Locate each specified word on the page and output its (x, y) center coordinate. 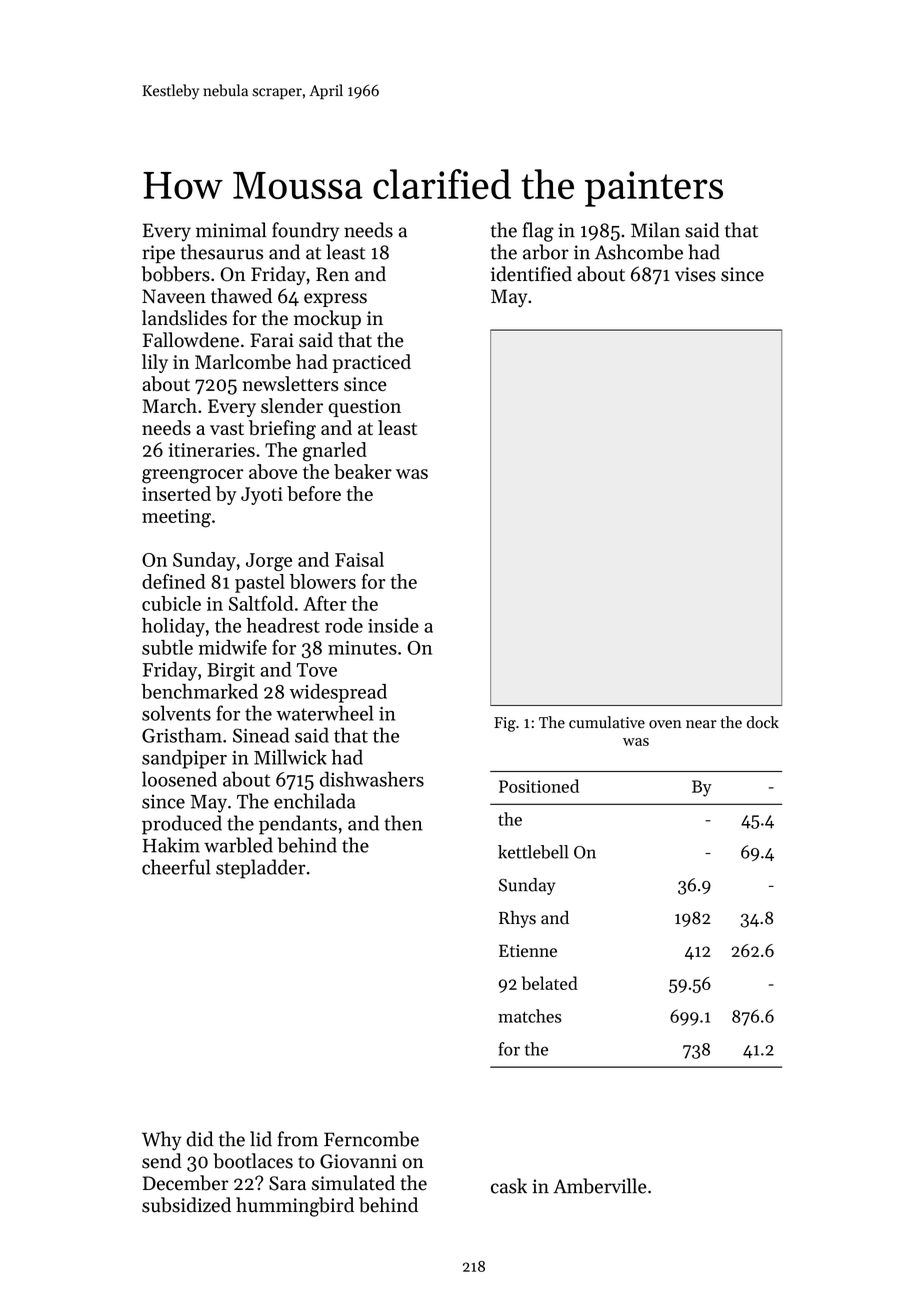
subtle (167, 647)
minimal (231, 230)
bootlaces (253, 1161)
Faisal (359, 559)
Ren (332, 274)
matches (530, 1016)
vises (695, 274)
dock (763, 722)
